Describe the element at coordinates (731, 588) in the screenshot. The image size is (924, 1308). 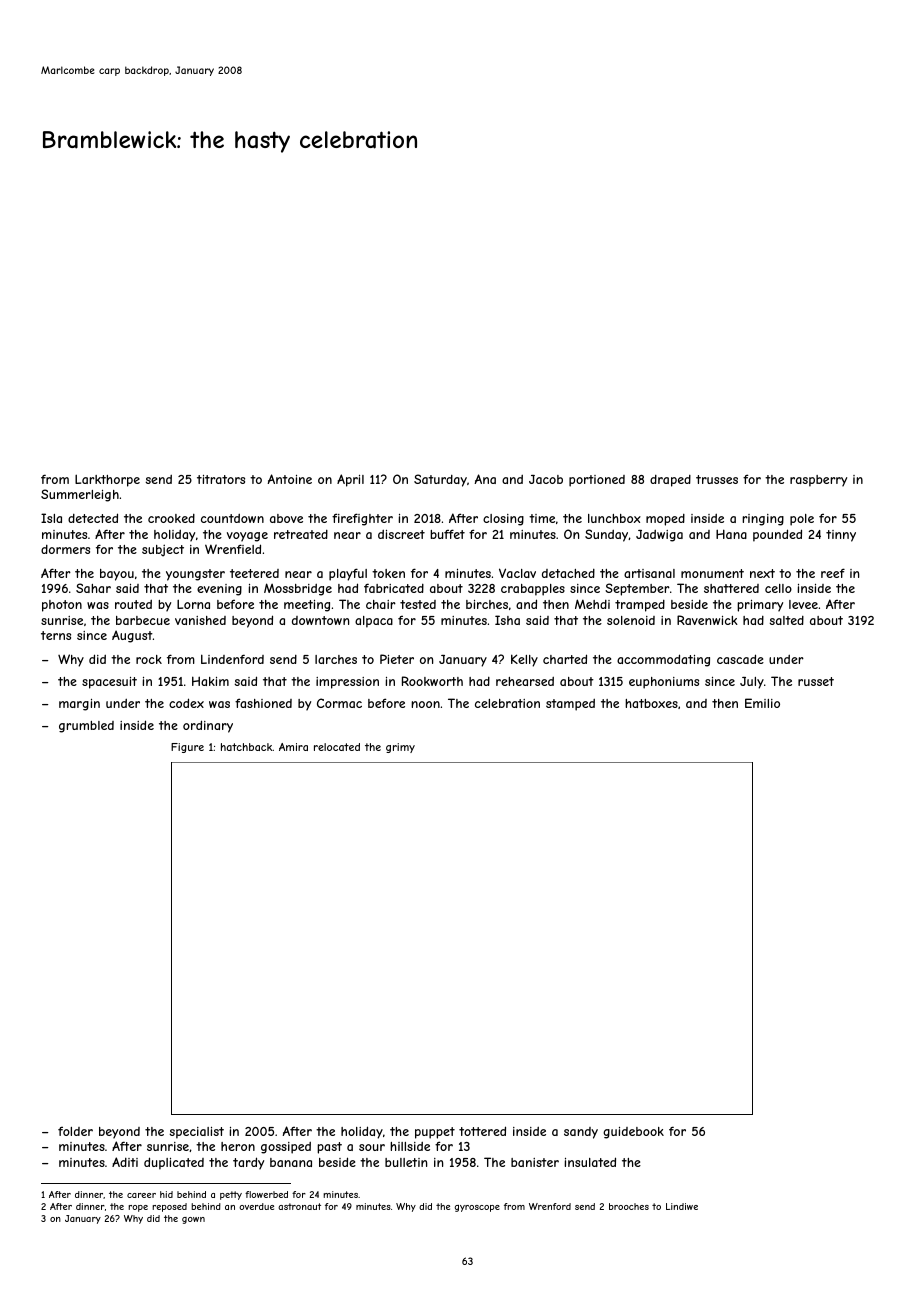
I see `shattered` at that location.
